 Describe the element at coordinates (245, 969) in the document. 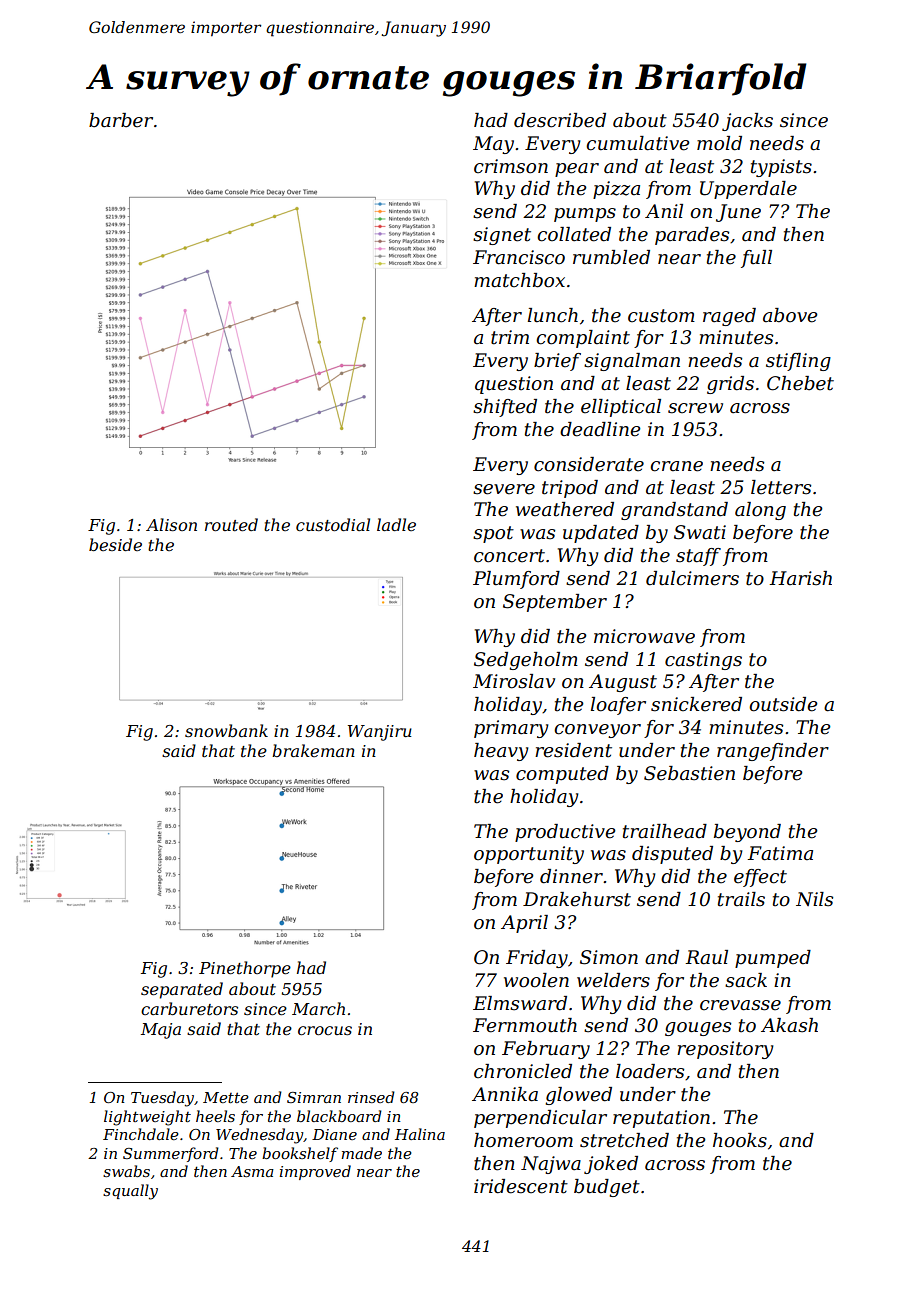

I see `Pinethorpe` at that location.
